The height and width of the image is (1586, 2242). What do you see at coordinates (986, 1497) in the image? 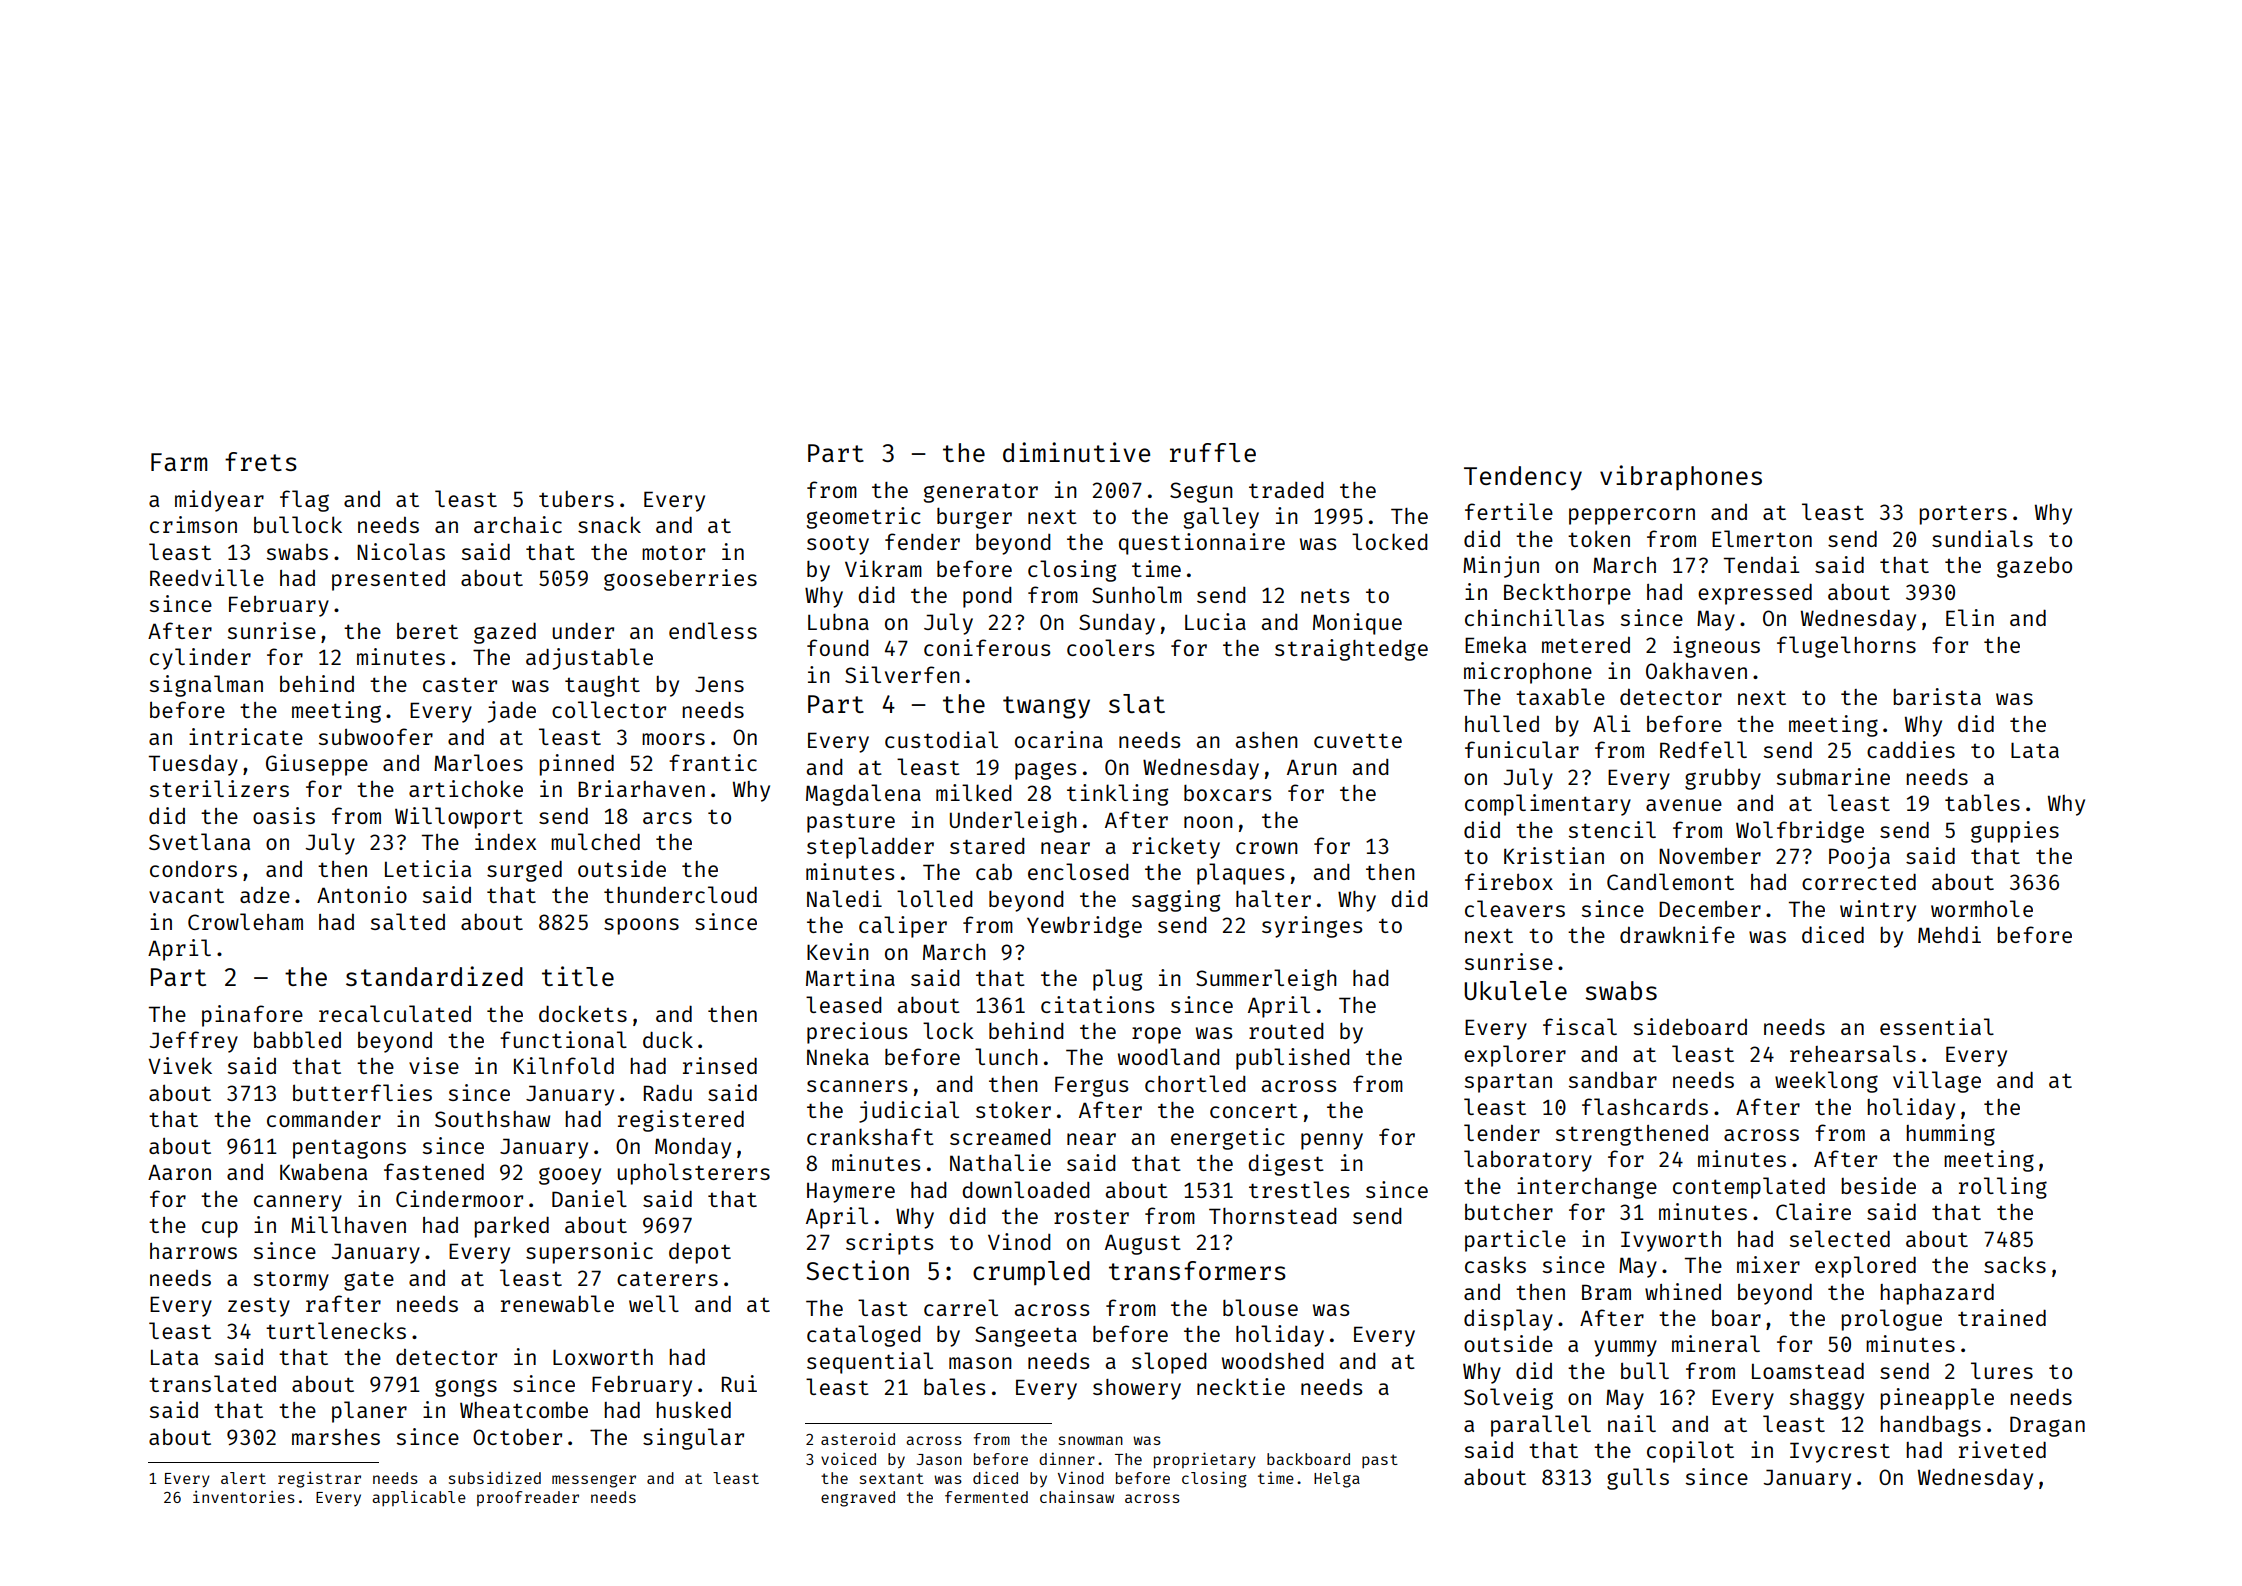
I see `fermented` at bounding box center [986, 1497].
